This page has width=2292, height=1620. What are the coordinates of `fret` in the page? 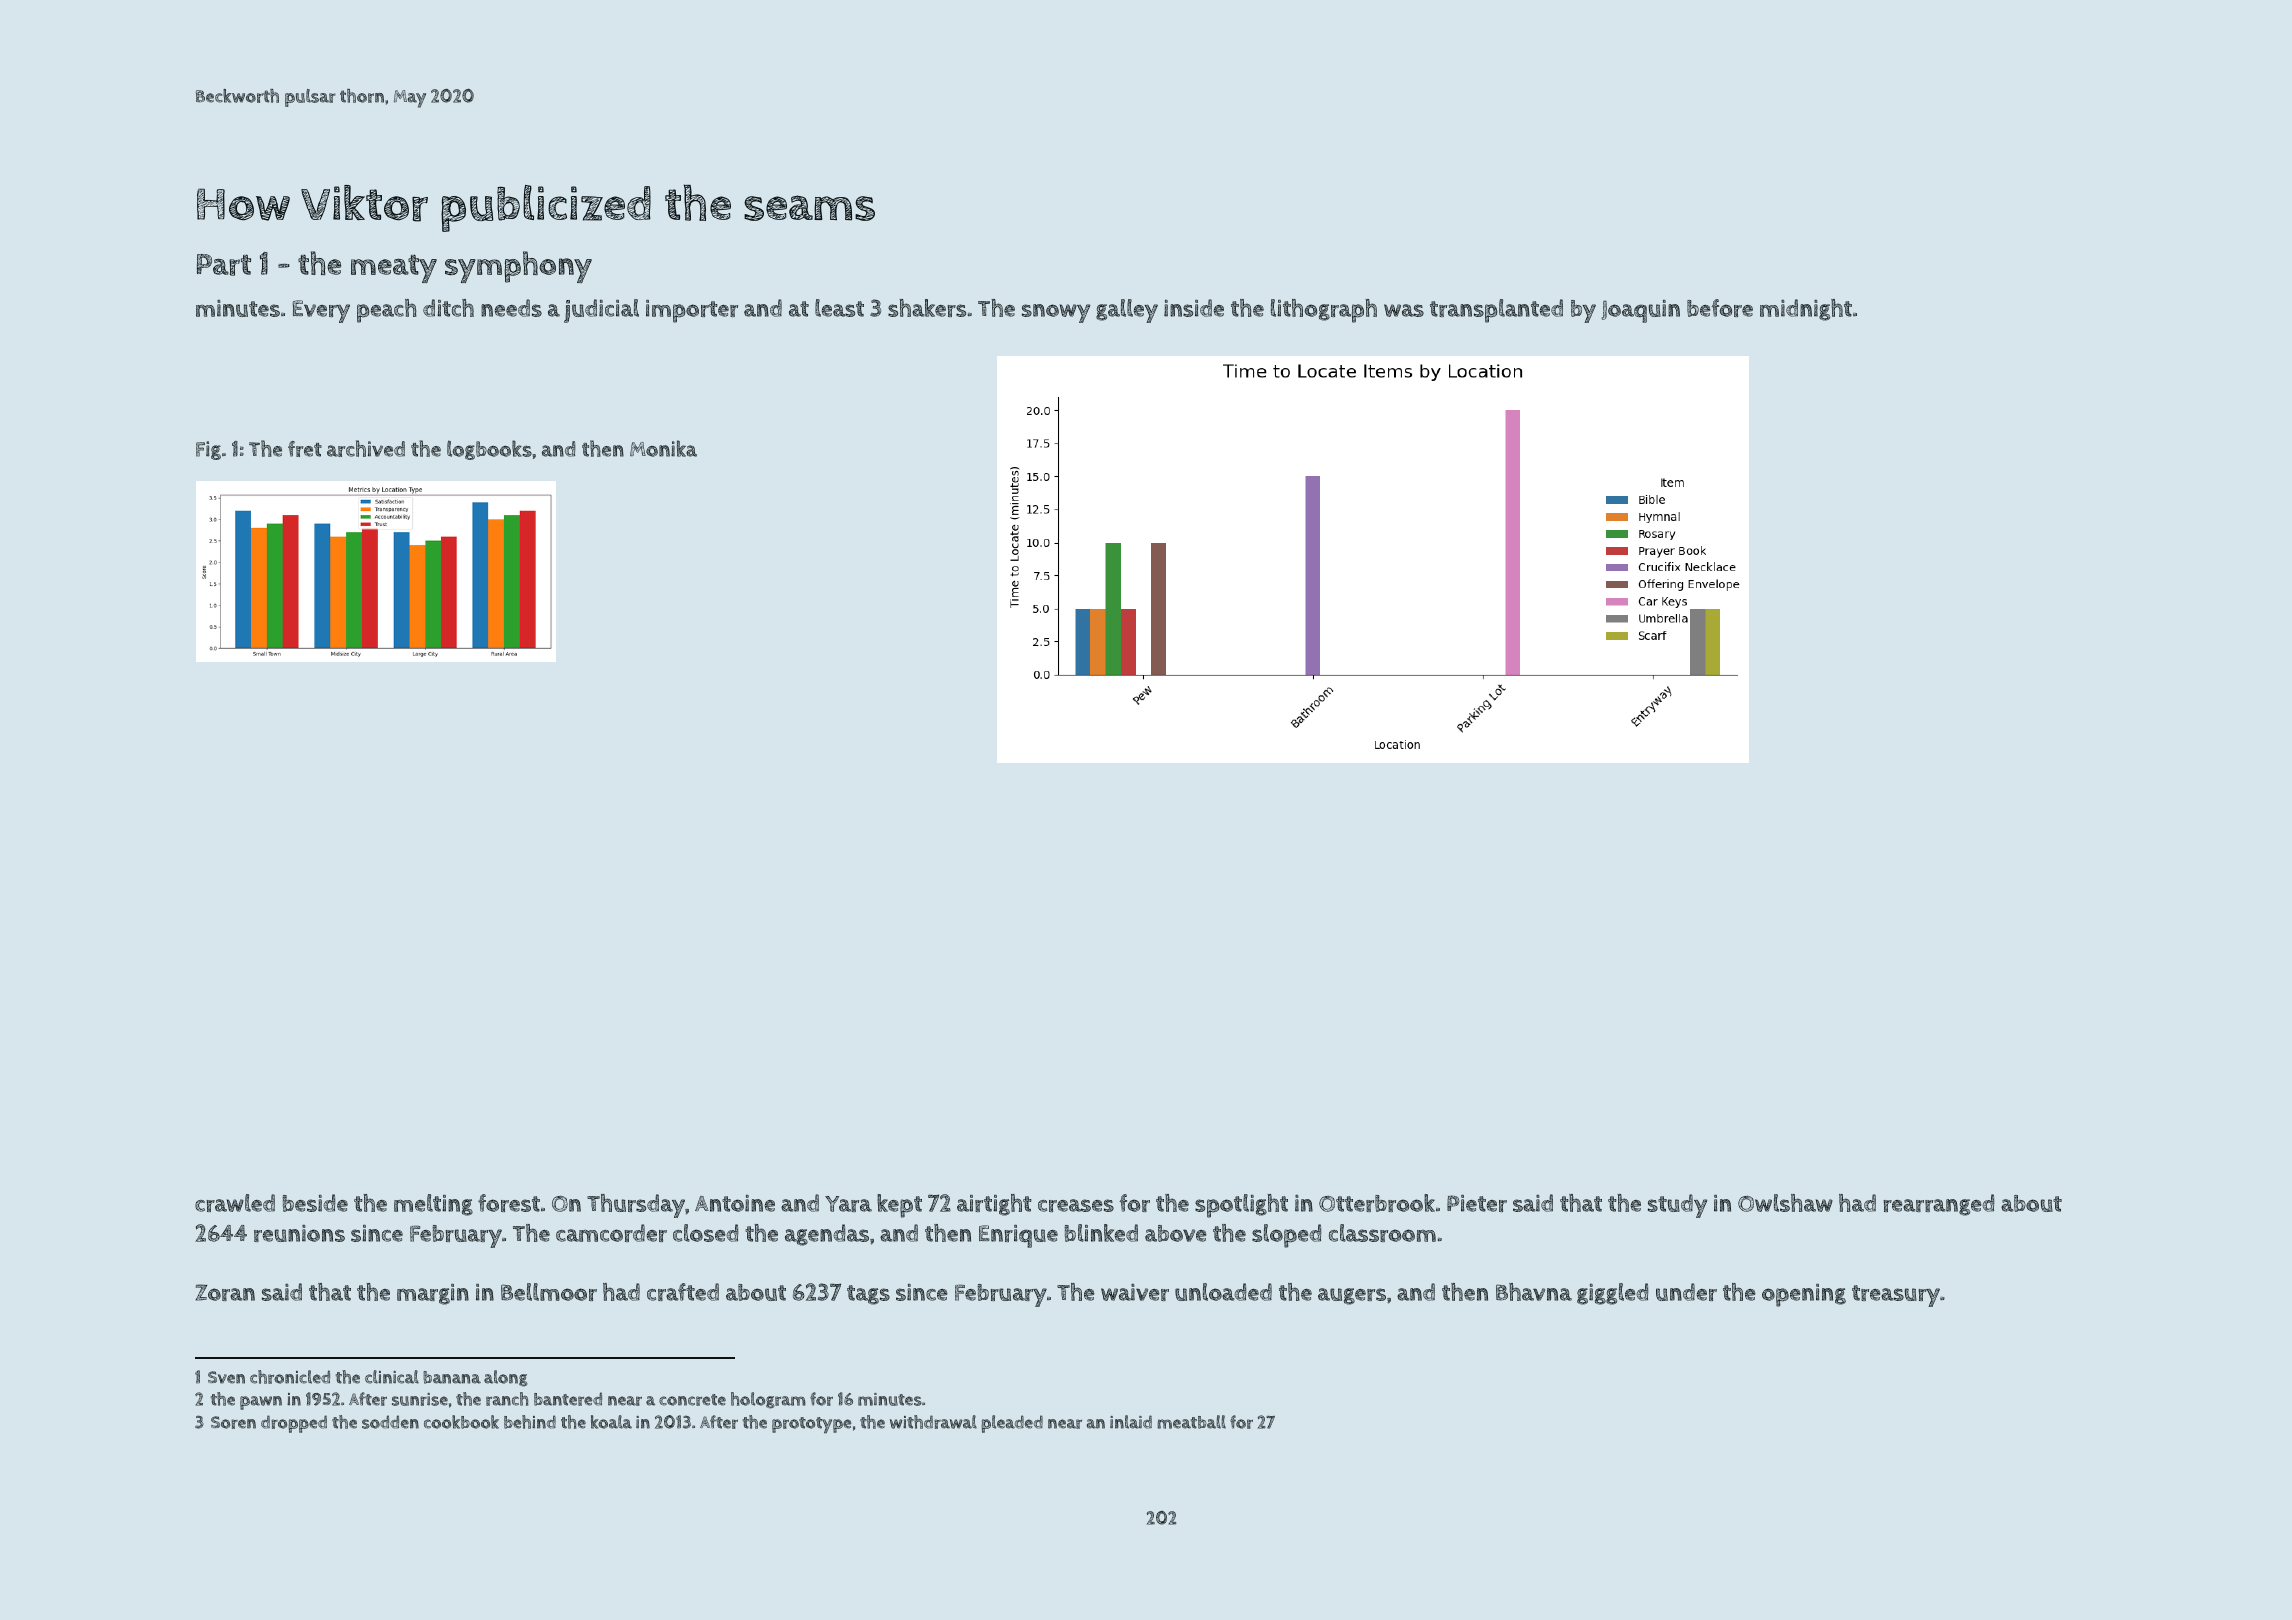 It's located at (305, 449).
